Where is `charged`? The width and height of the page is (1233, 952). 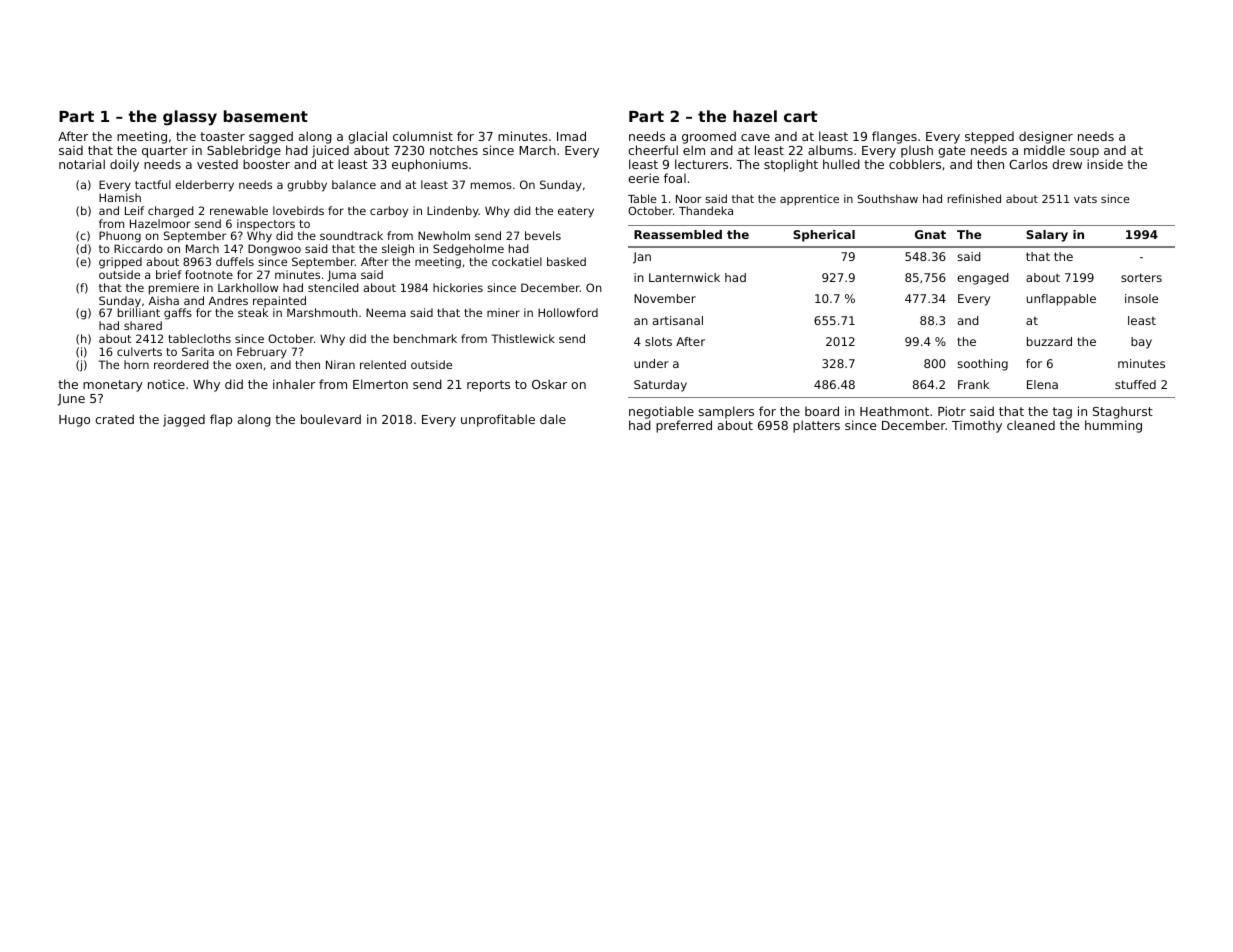
charged is located at coordinates (170, 212).
